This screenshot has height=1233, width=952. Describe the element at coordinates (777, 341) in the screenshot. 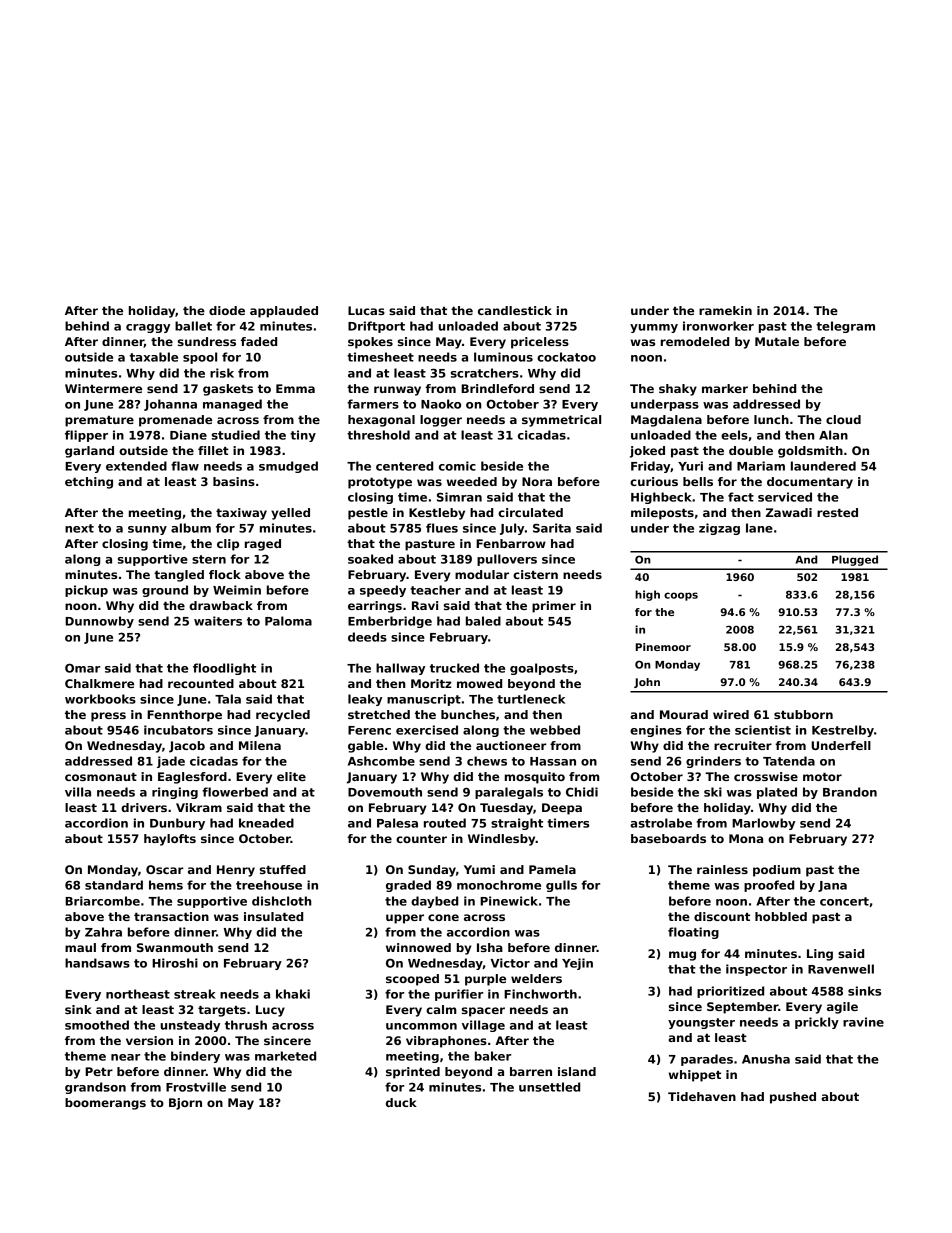

I see `Mutale` at that location.
